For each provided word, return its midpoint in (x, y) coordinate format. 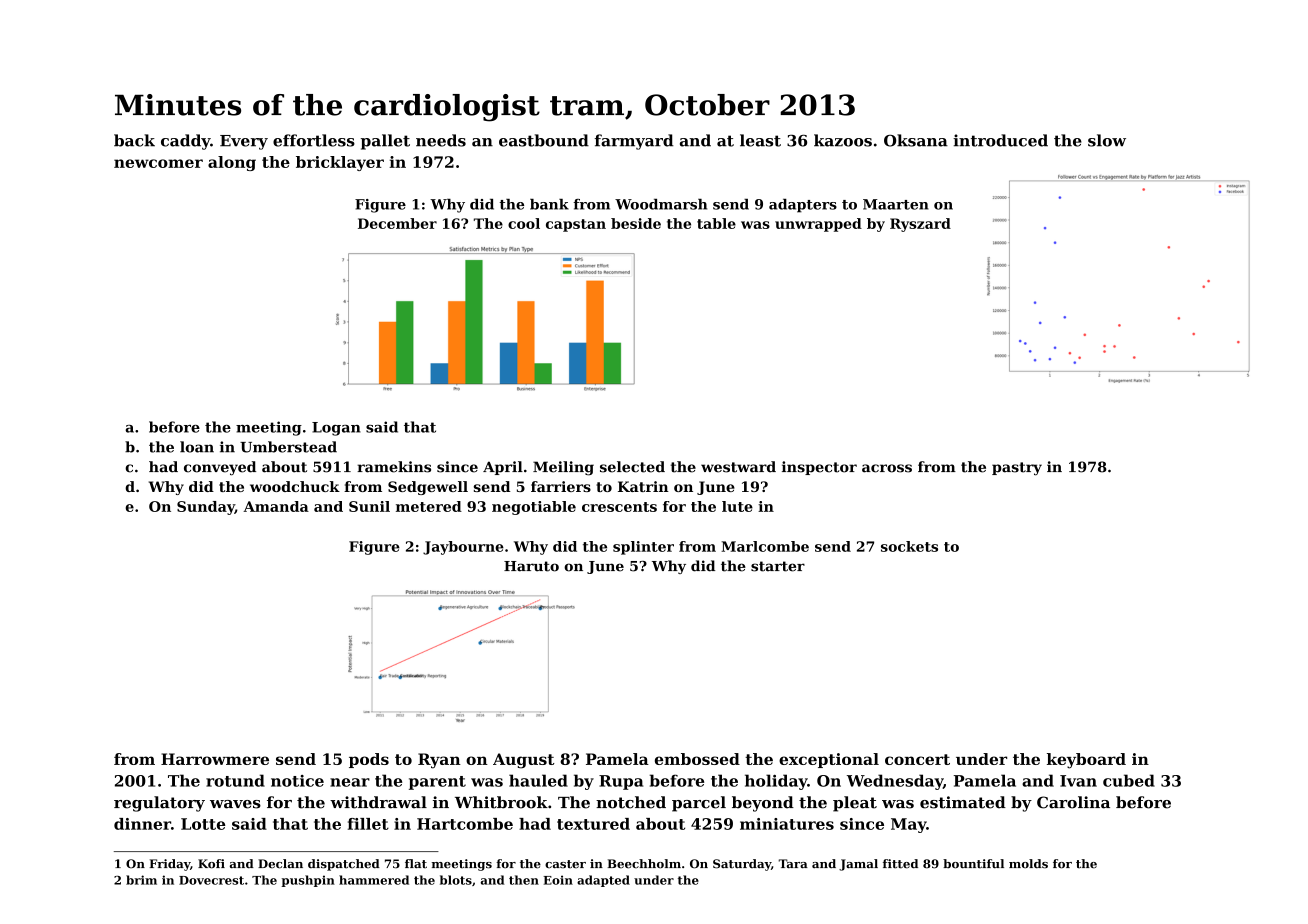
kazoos (843, 140)
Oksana (916, 140)
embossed (697, 759)
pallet (385, 142)
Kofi (211, 864)
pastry (1017, 469)
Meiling (563, 468)
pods (369, 760)
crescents (619, 507)
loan (197, 447)
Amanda (276, 506)
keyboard (1086, 761)
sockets (909, 546)
